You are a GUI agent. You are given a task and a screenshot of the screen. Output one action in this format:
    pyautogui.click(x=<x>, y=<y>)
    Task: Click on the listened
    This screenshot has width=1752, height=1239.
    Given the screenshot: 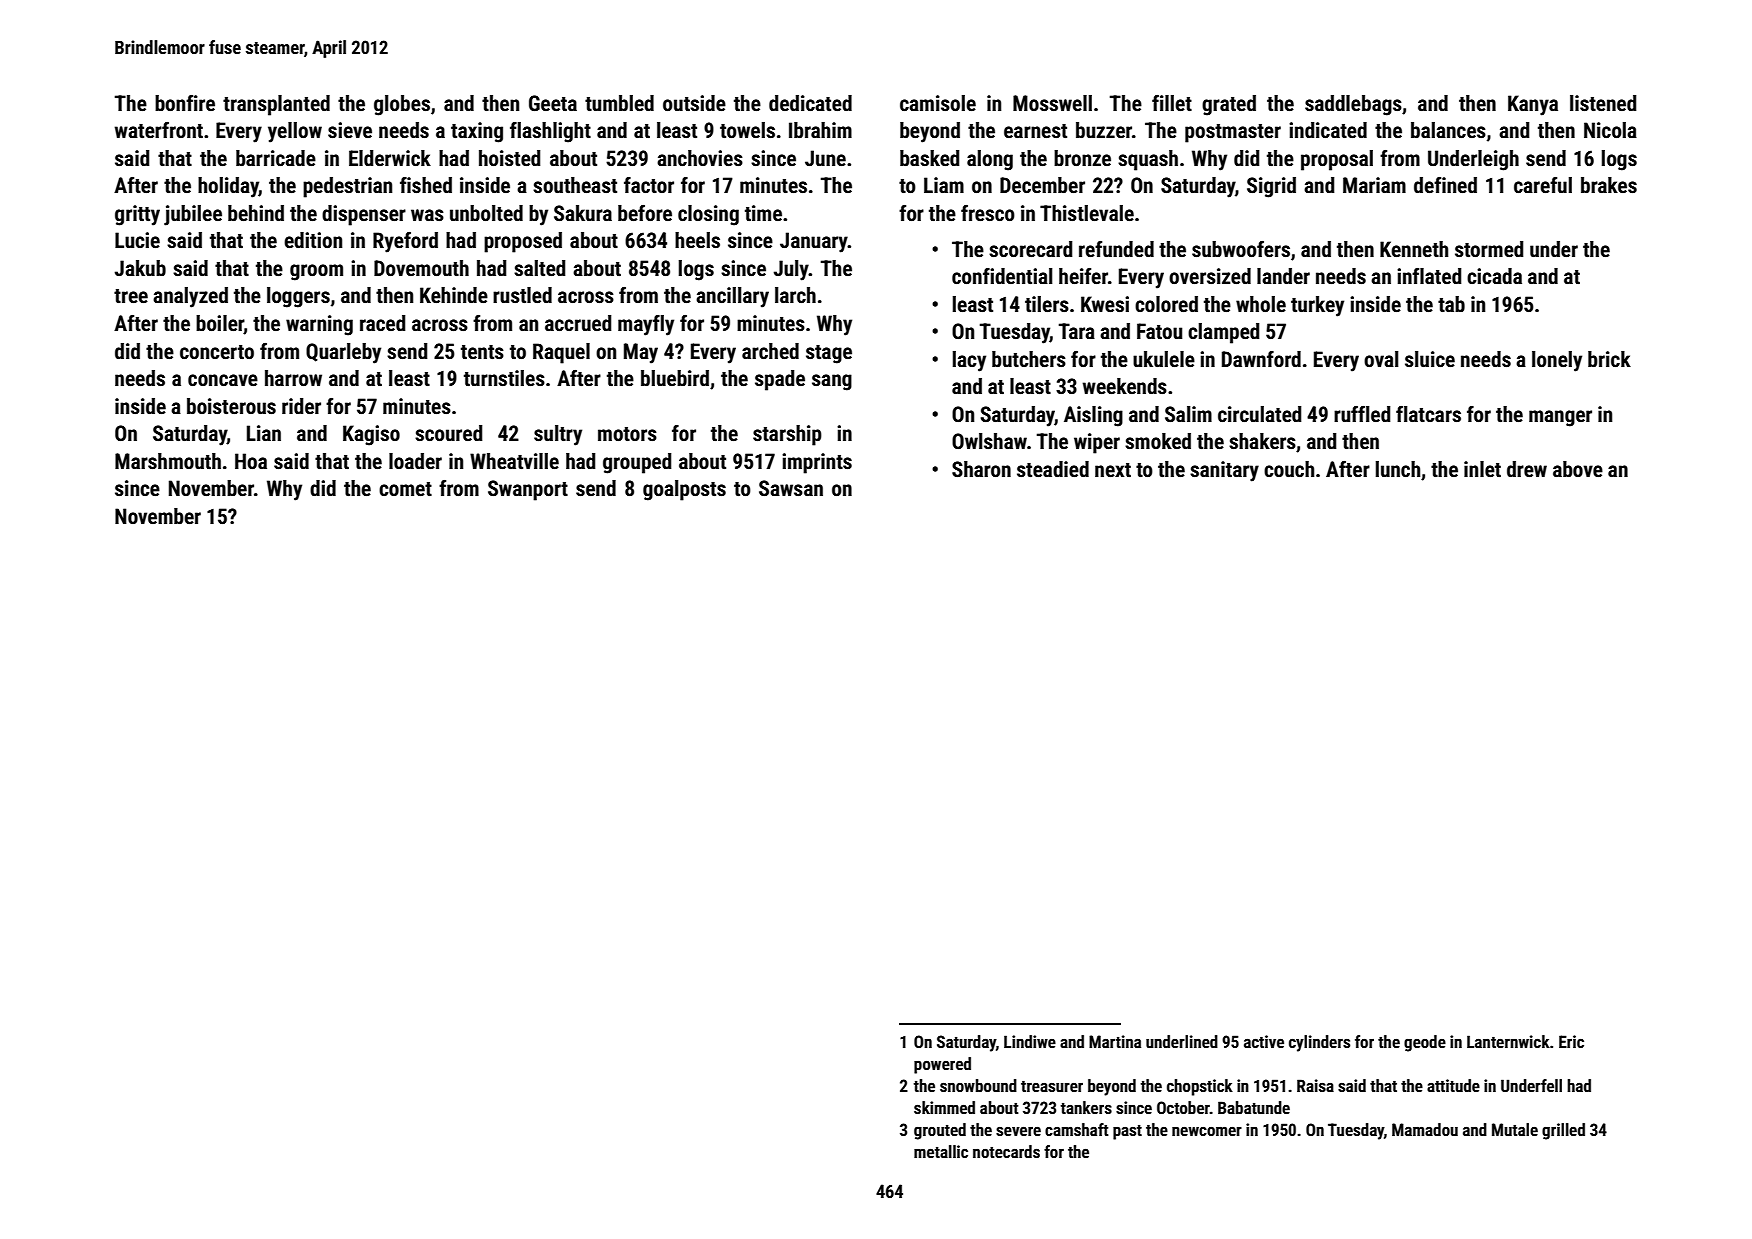 What is the action you would take?
    pyautogui.click(x=1603, y=103)
